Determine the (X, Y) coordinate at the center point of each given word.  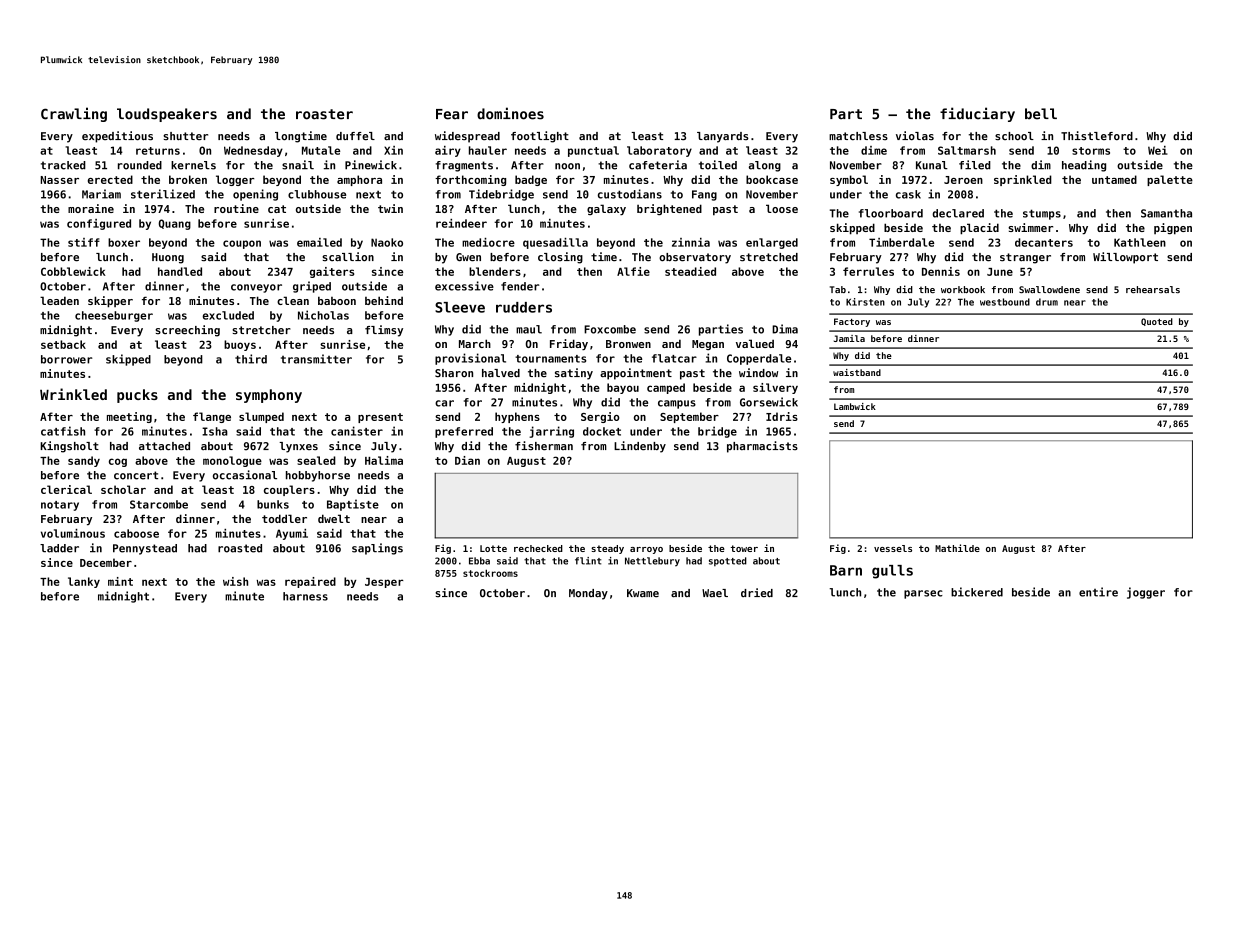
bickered (977, 592)
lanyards (723, 137)
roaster (324, 114)
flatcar (674, 358)
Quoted (1157, 322)
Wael (715, 593)
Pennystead (145, 549)
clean (293, 300)
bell (1041, 114)
